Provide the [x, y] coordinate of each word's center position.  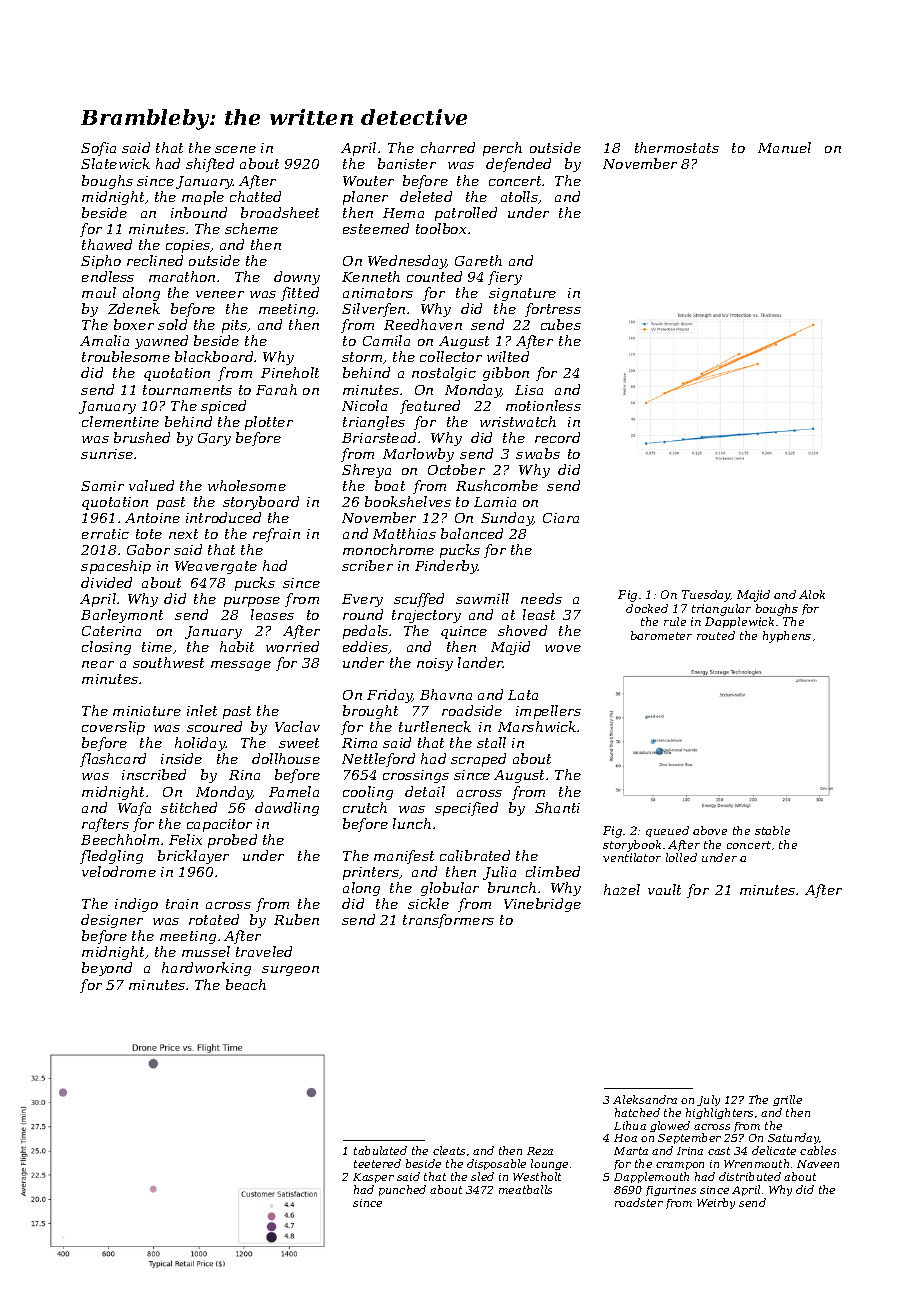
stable [772, 830]
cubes [561, 324]
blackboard [214, 356]
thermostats [677, 147]
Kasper [373, 1178]
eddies [366, 647]
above [710, 830]
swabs [538, 453]
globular [450, 889]
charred [448, 147]
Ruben [296, 919]
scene [235, 149]
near [98, 664]
